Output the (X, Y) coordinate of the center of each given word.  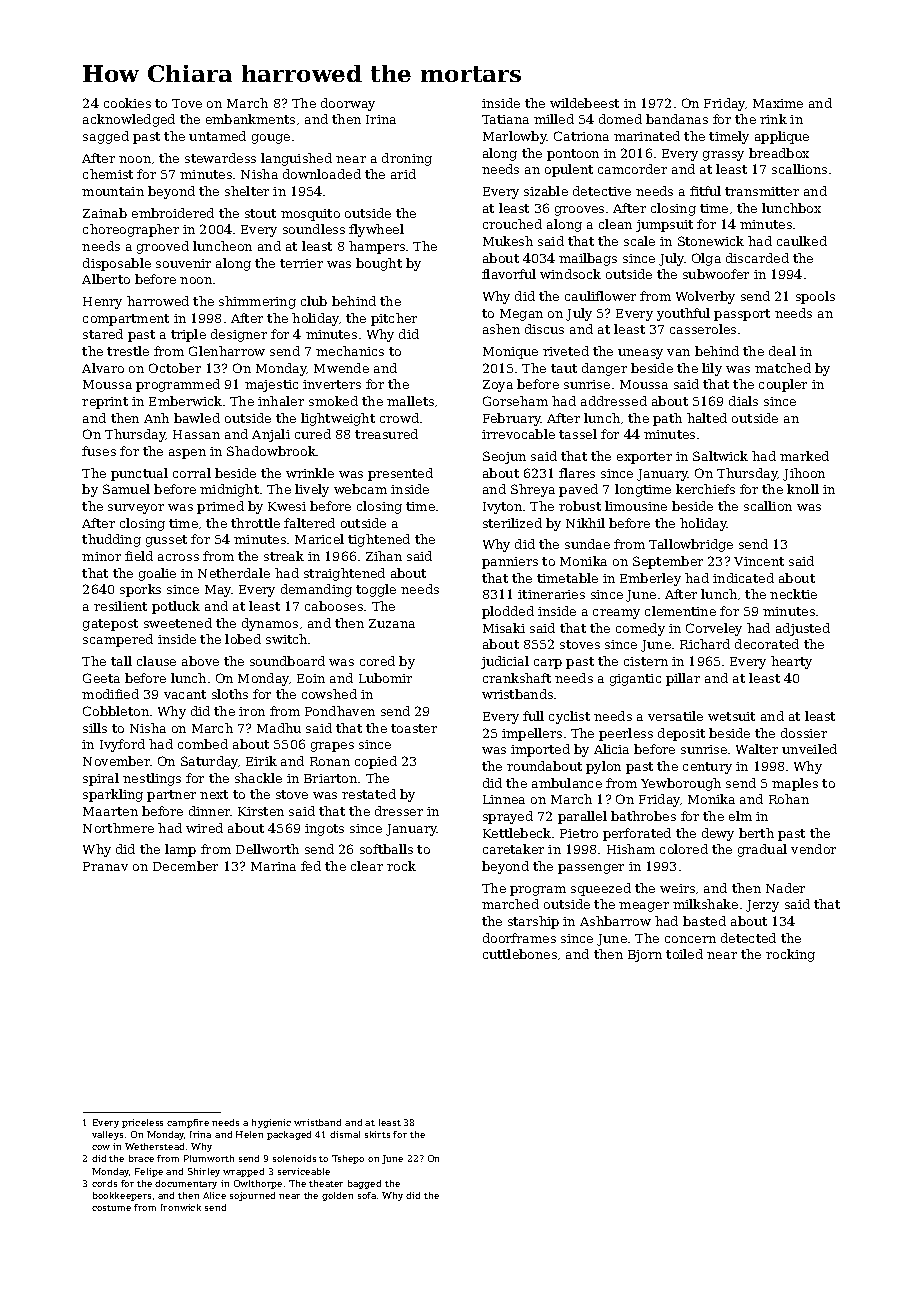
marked (804, 456)
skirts (377, 1134)
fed (311, 866)
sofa (367, 1195)
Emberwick (185, 401)
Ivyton (502, 508)
